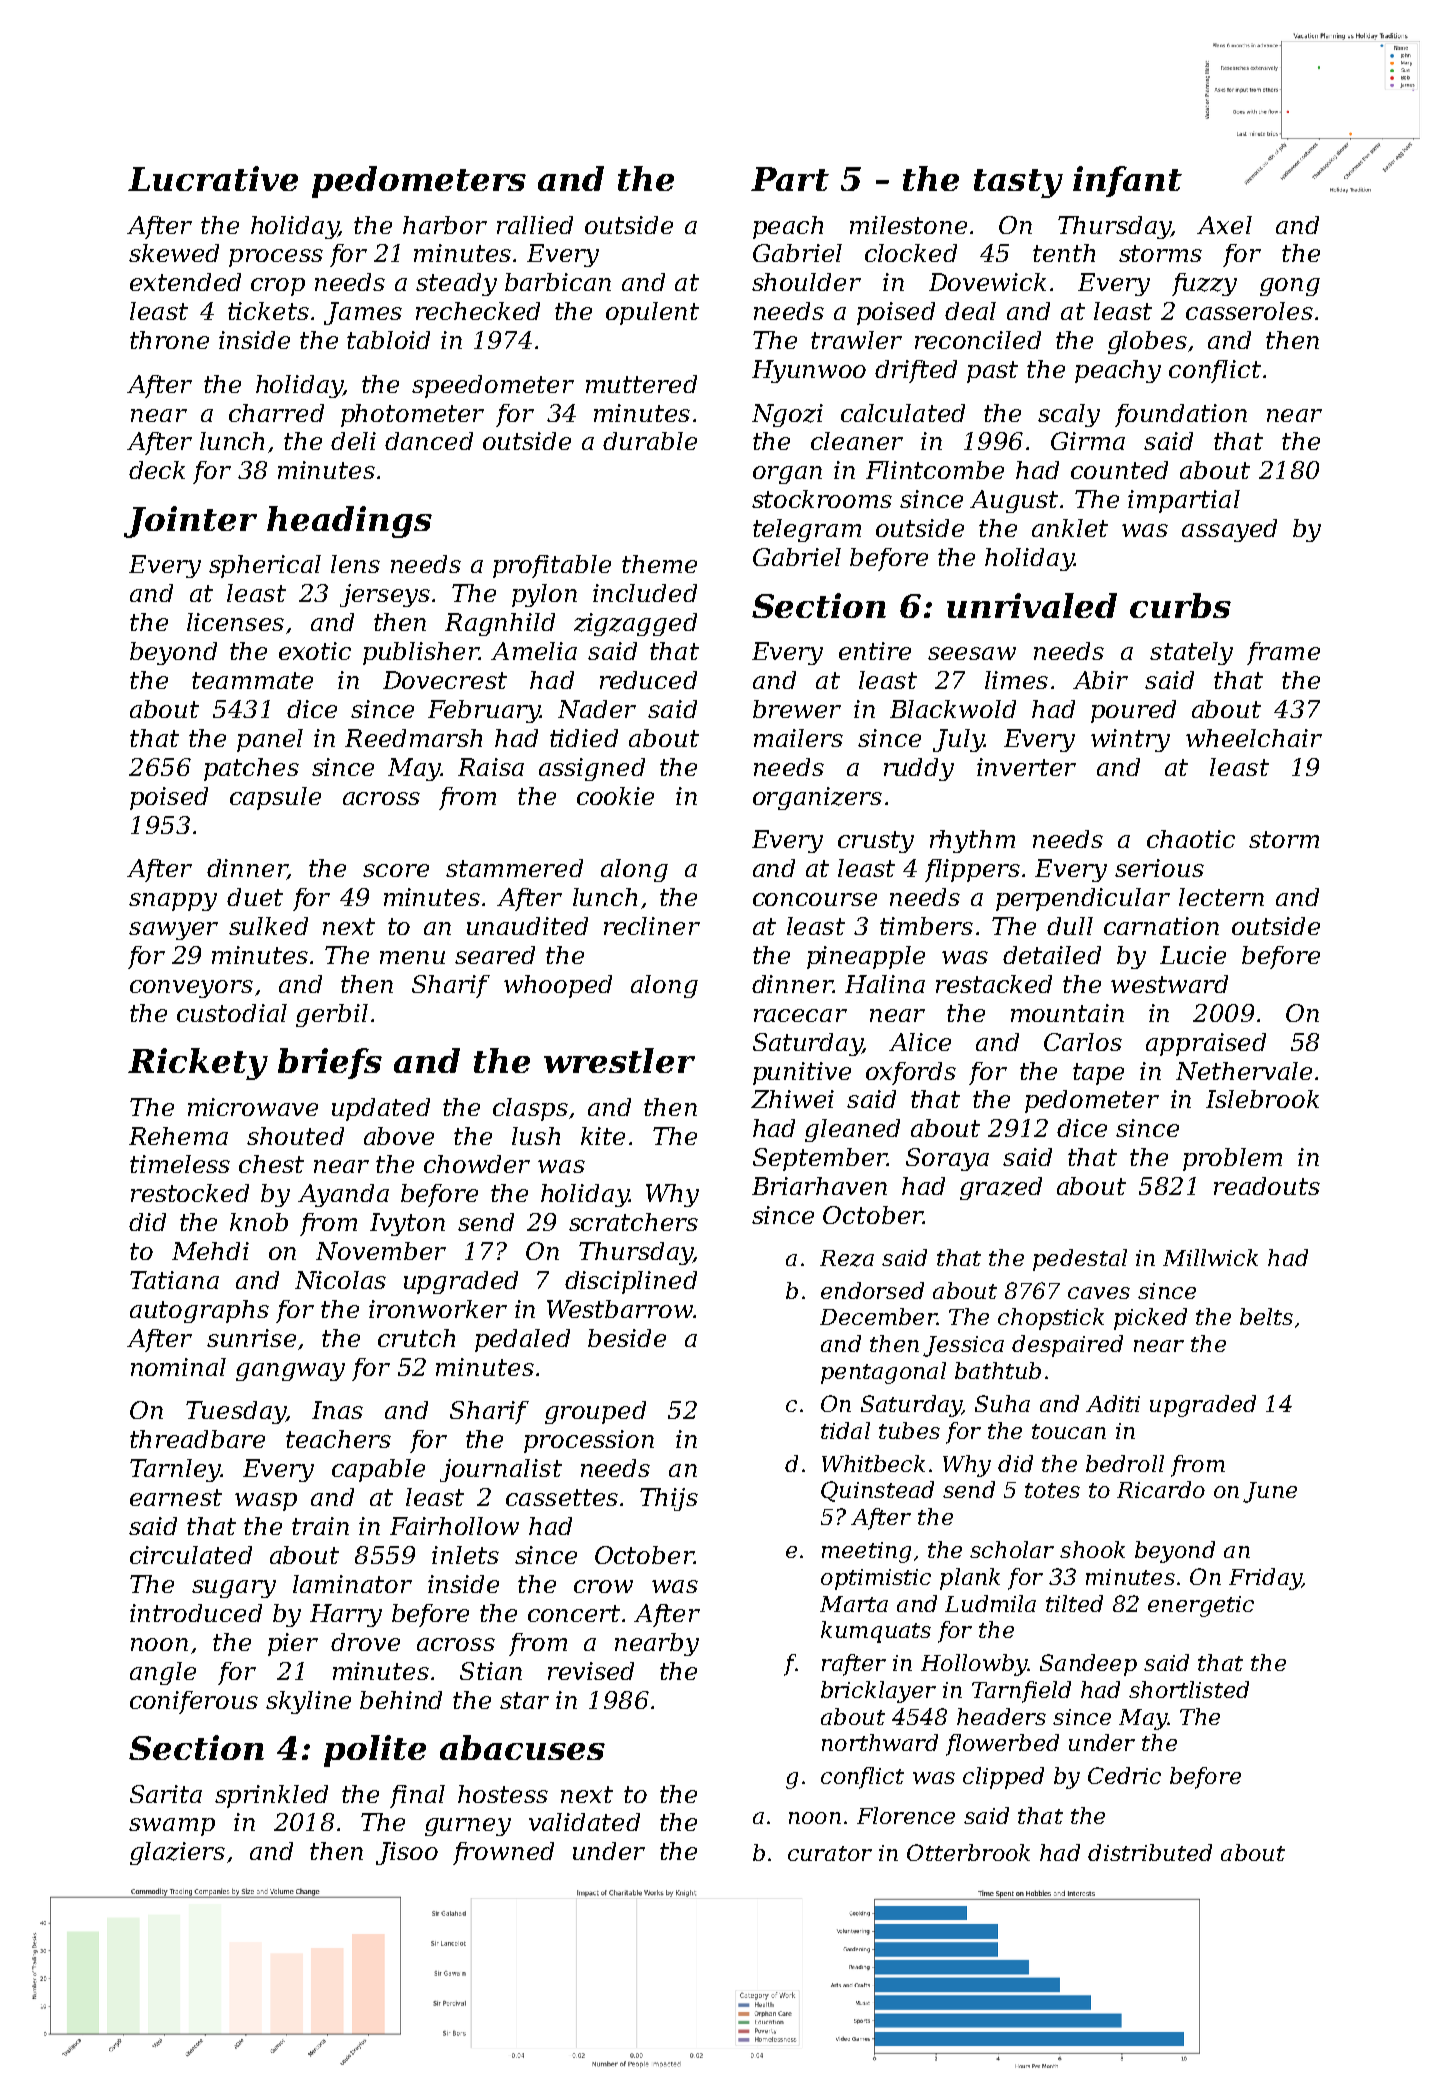  What do you see at coordinates (213, 178) in the screenshot?
I see `Lucrative` at bounding box center [213, 178].
